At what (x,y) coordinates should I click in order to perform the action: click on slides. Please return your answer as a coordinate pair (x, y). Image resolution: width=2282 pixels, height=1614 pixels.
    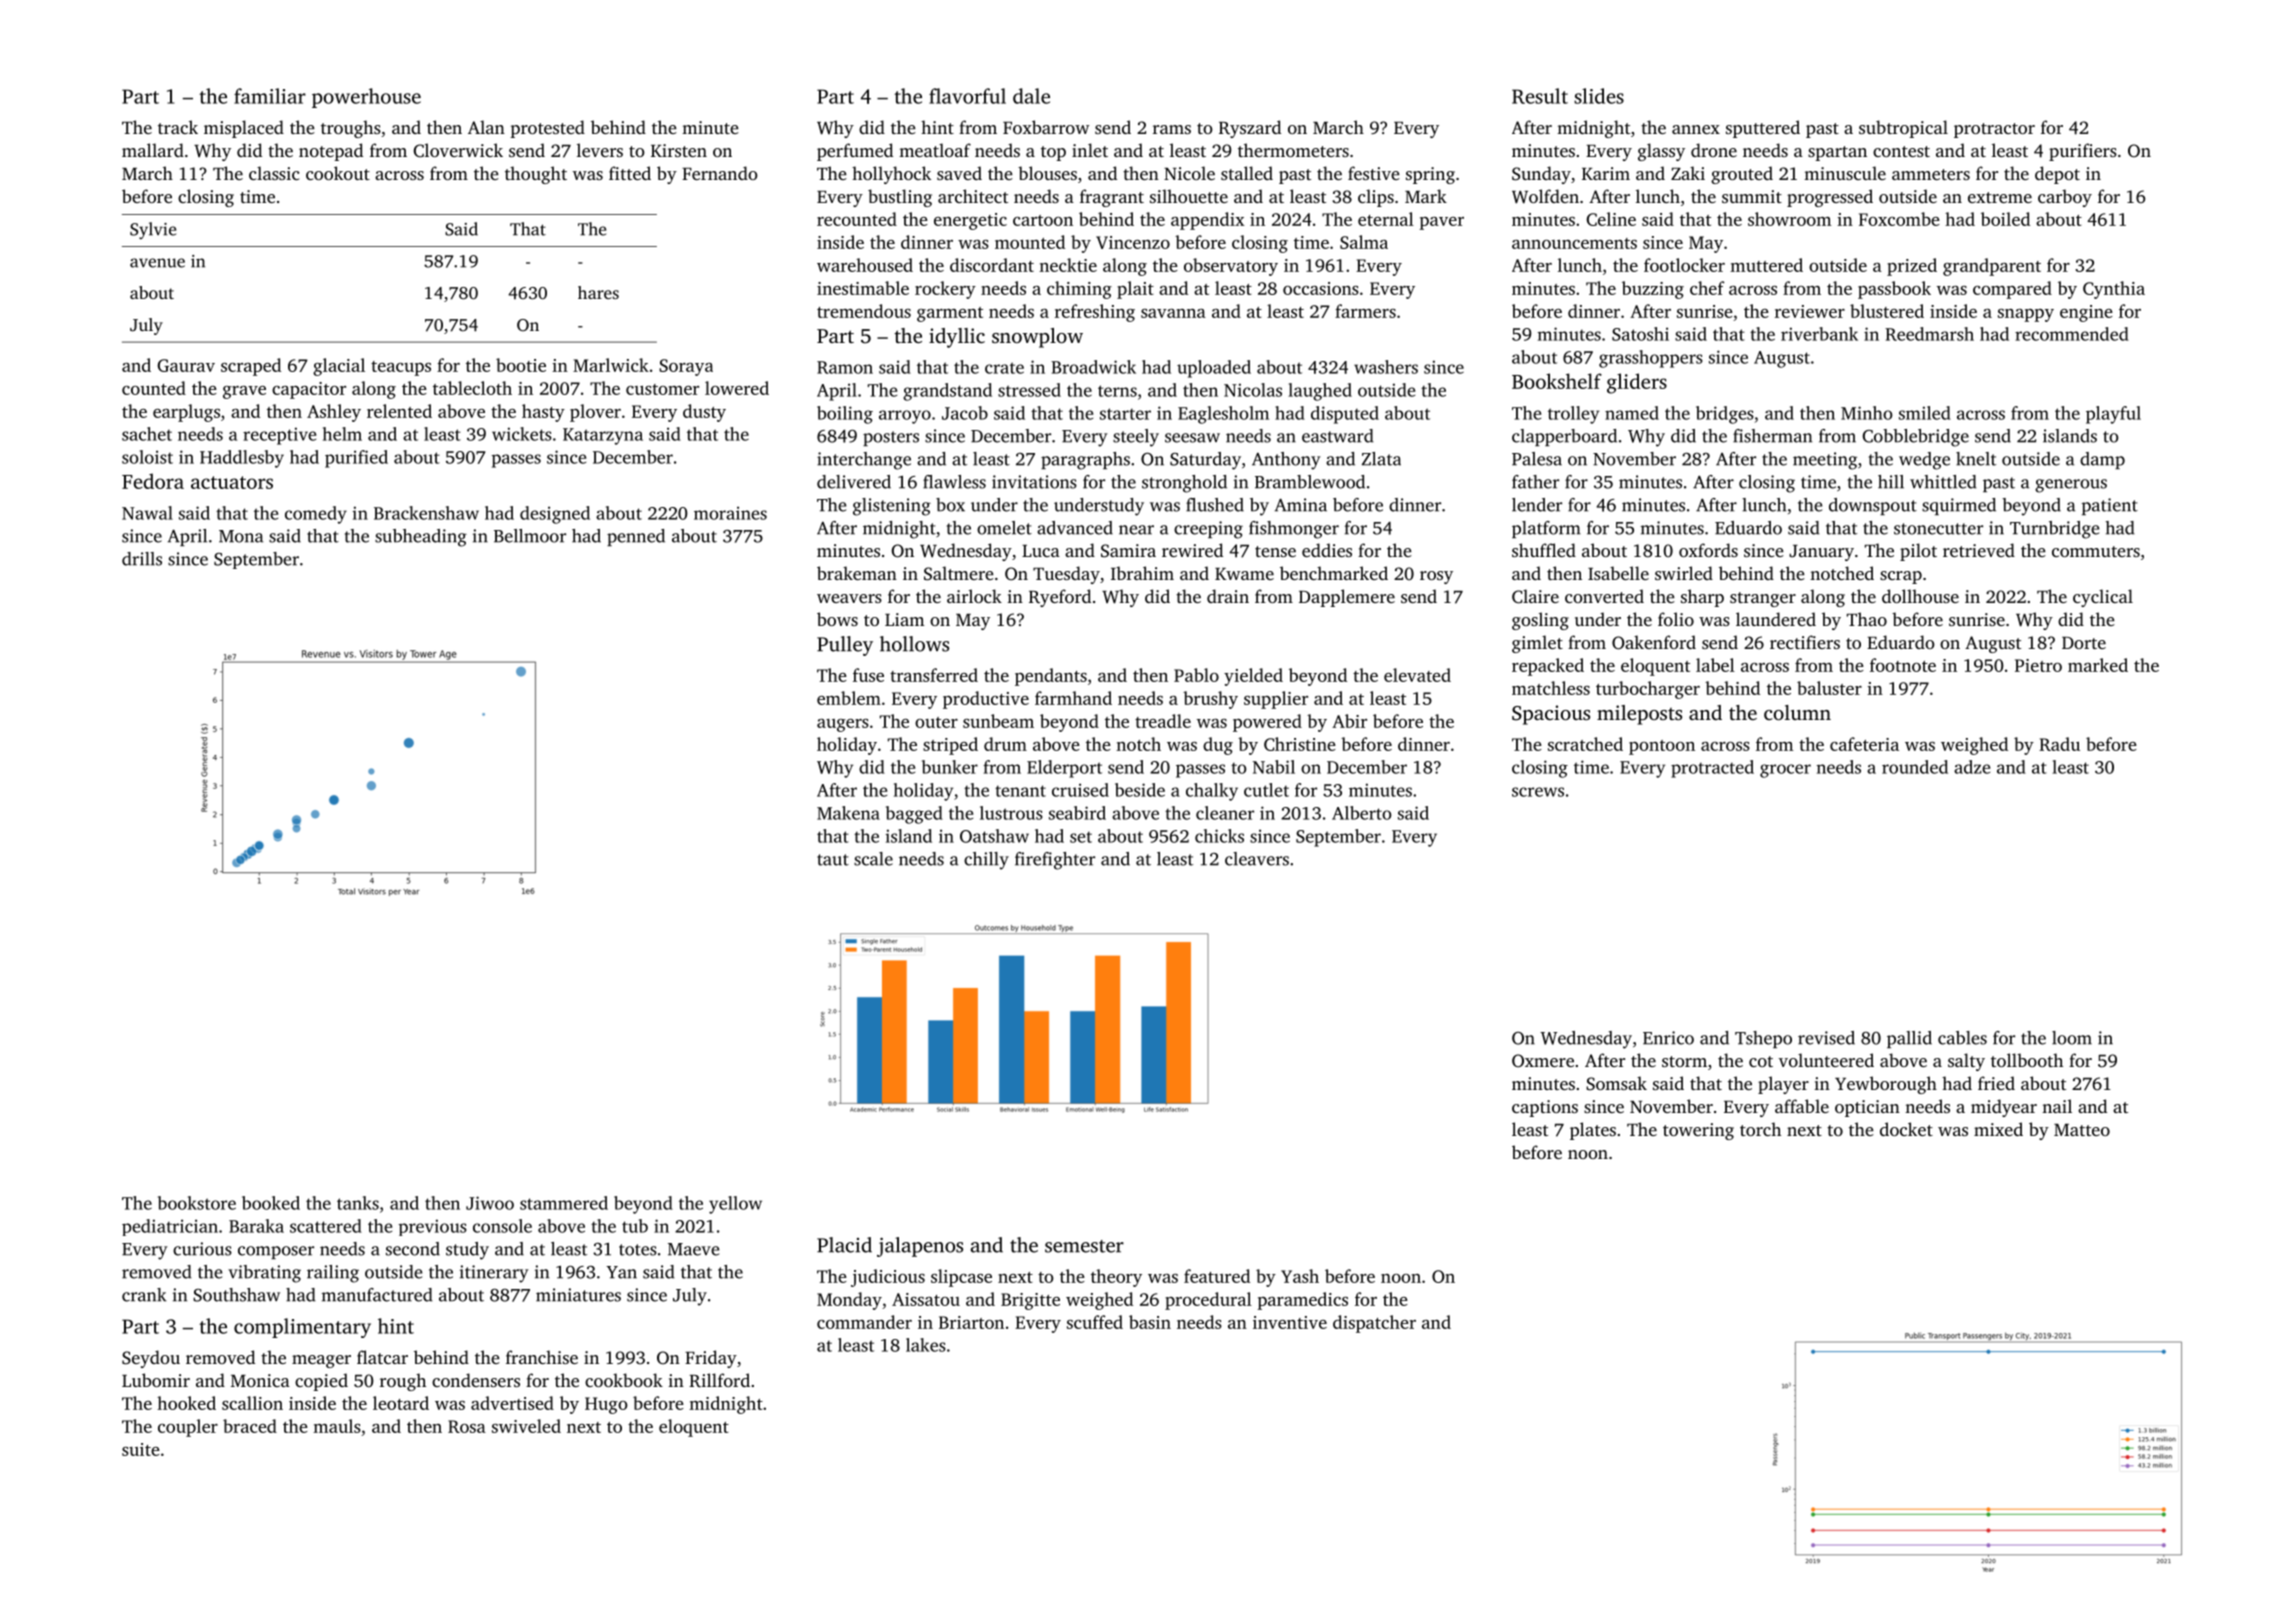
    Looking at the image, I should click on (1599, 96).
